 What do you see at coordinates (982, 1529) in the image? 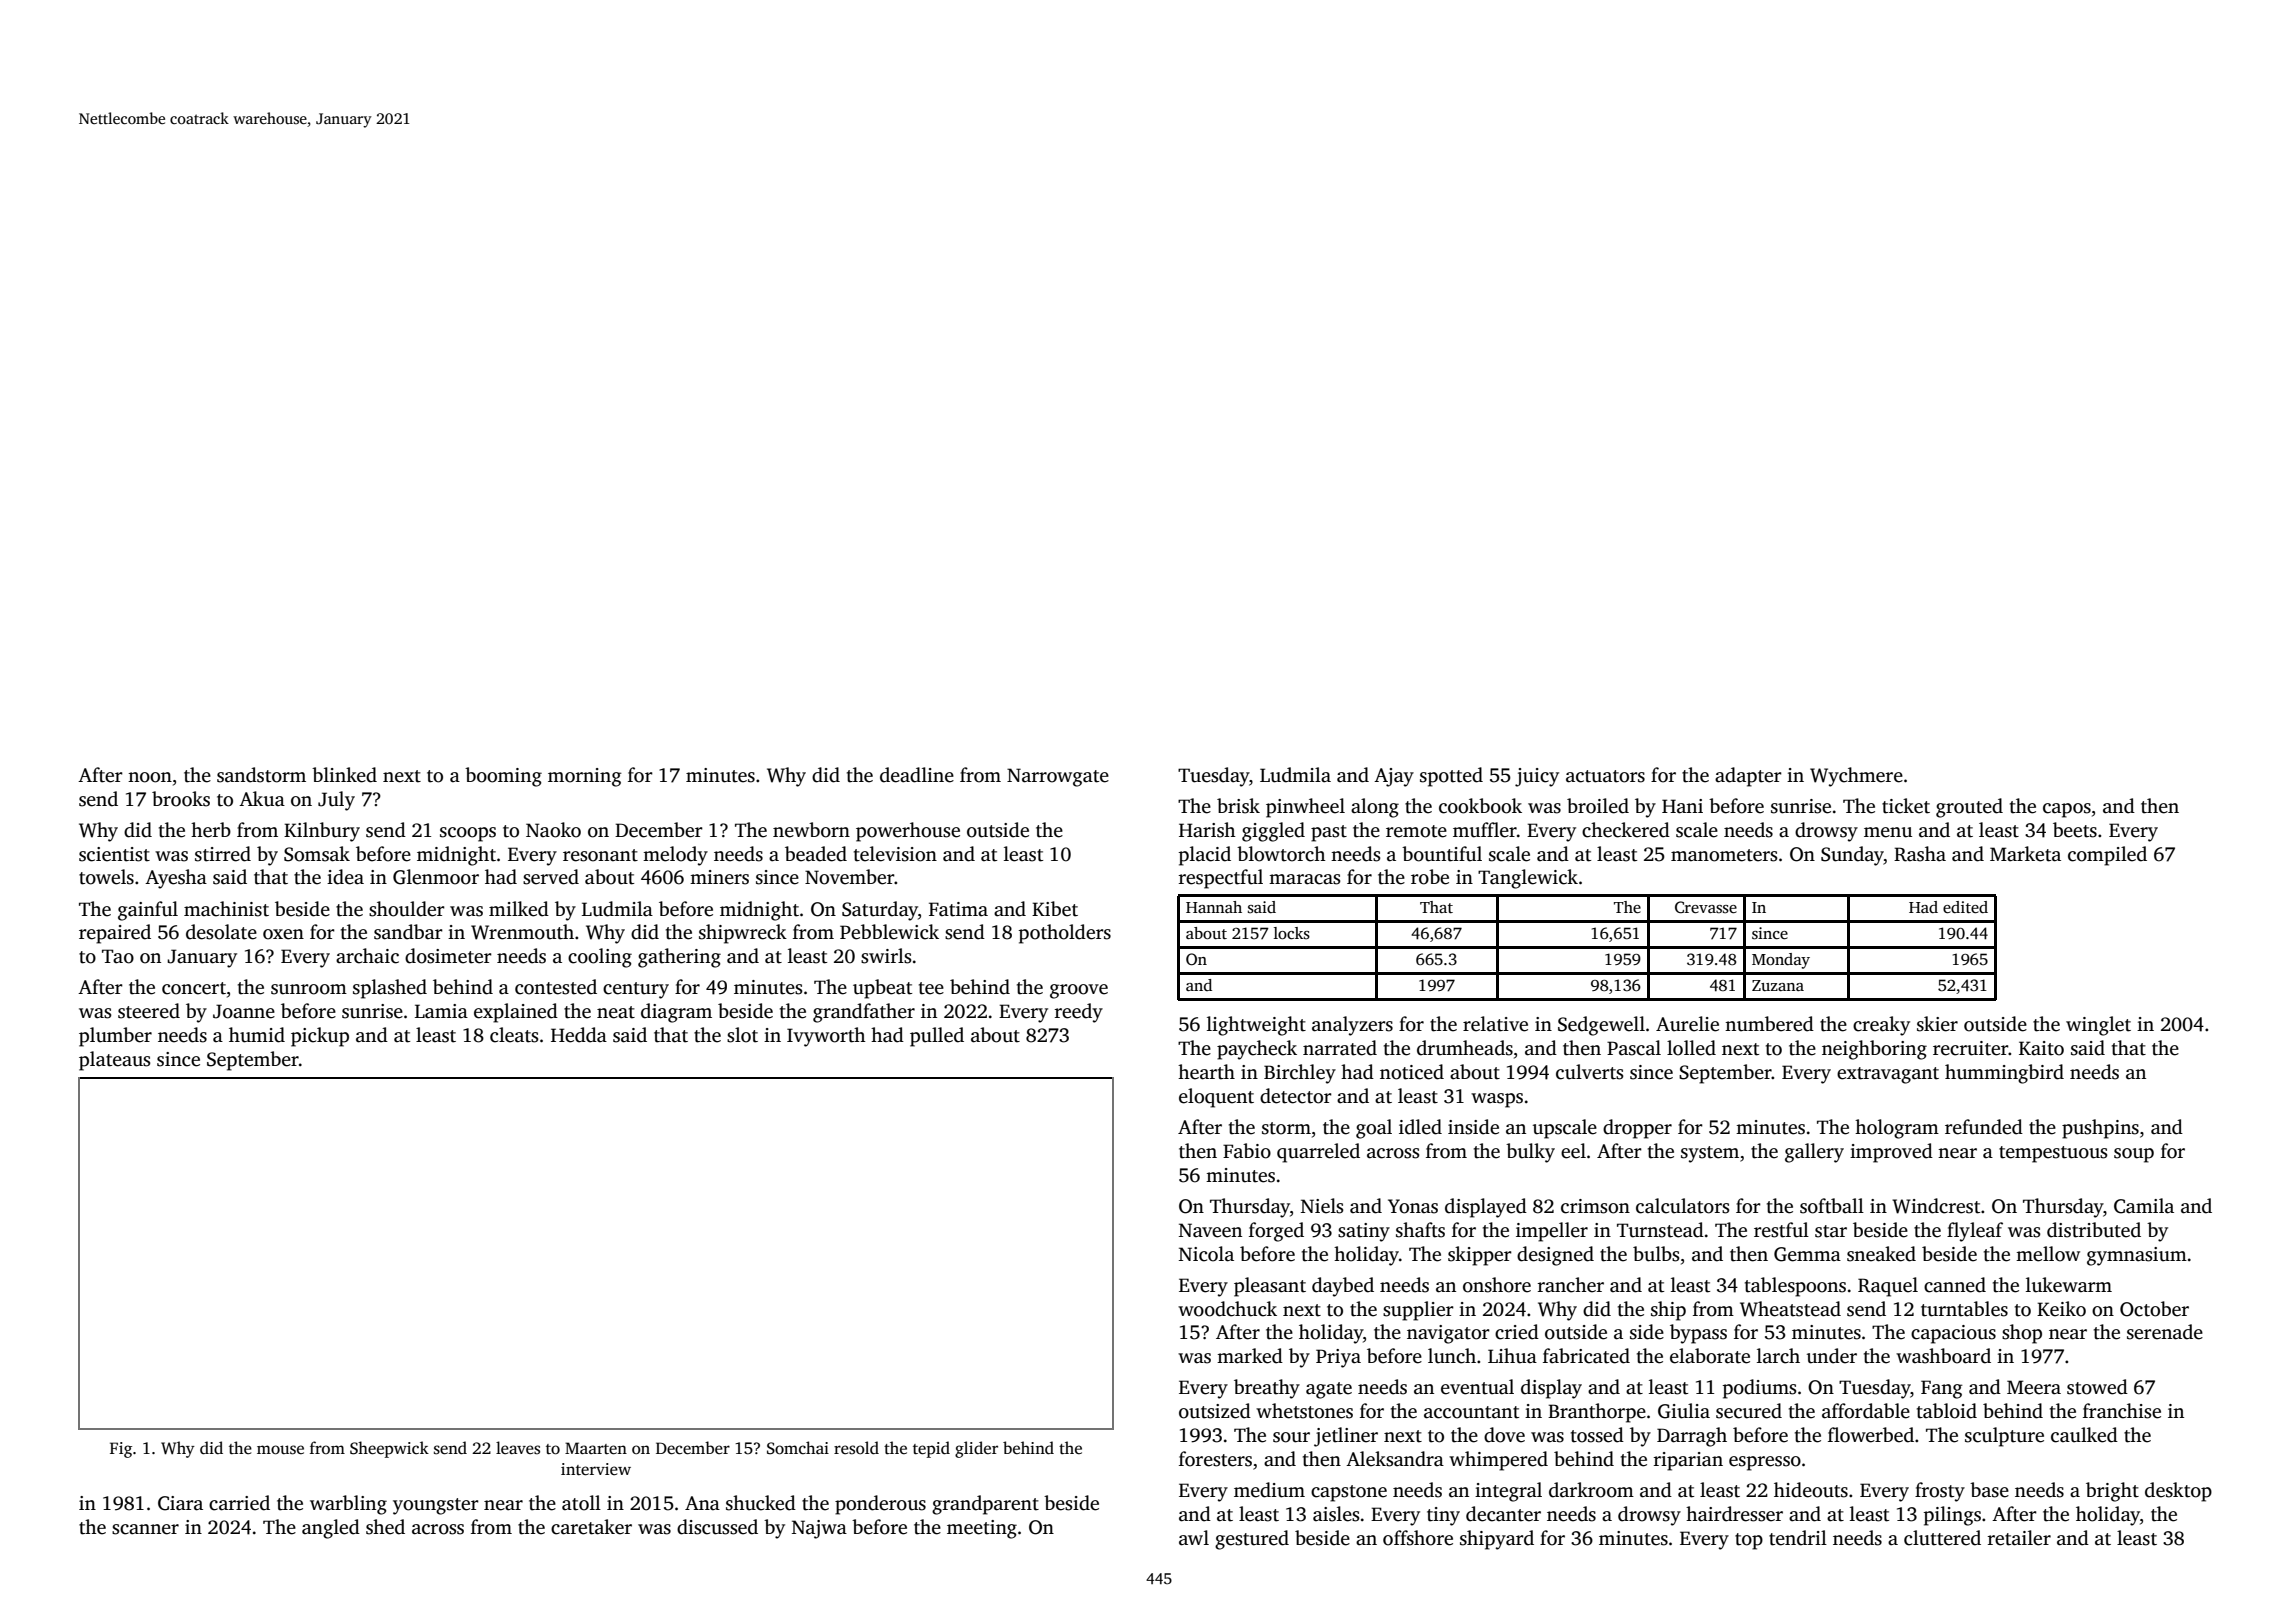
I see `meeting` at bounding box center [982, 1529].
